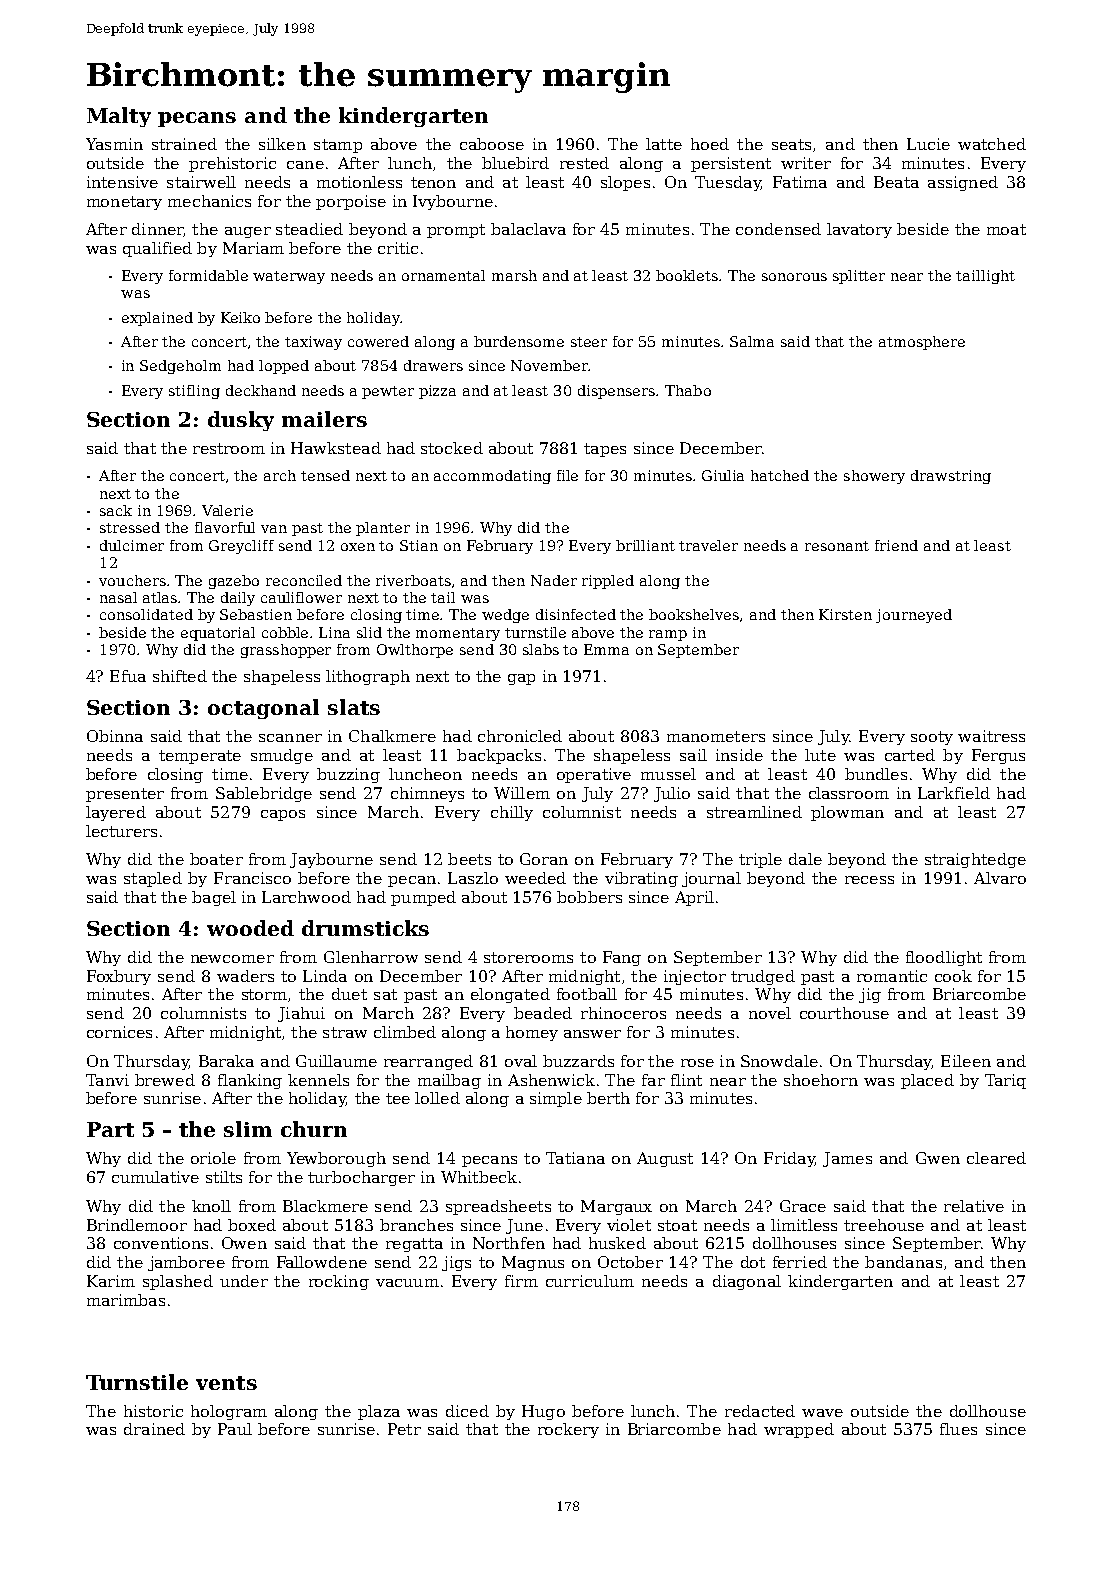  I want to click on slim, so click(248, 1129).
